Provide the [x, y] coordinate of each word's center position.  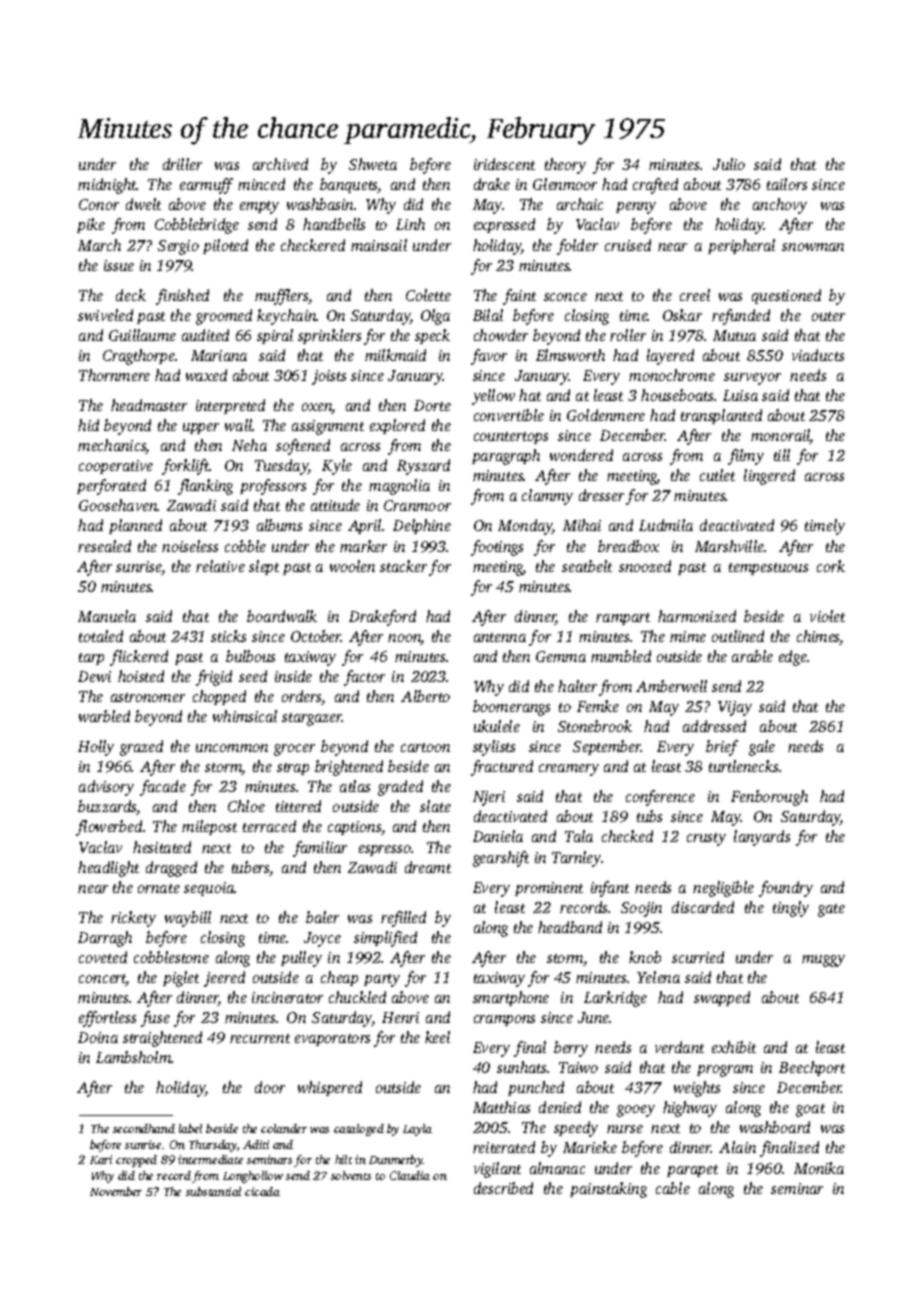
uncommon [232, 748]
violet [827, 616]
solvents [351, 1175]
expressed [504, 225]
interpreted [230, 406]
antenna [500, 637]
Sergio [178, 247]
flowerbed [109, 828]
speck [432, 336]
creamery [569, 770]
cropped [136, 1161]
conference [660, 798]
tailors [787, 184]
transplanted [721, 416]
